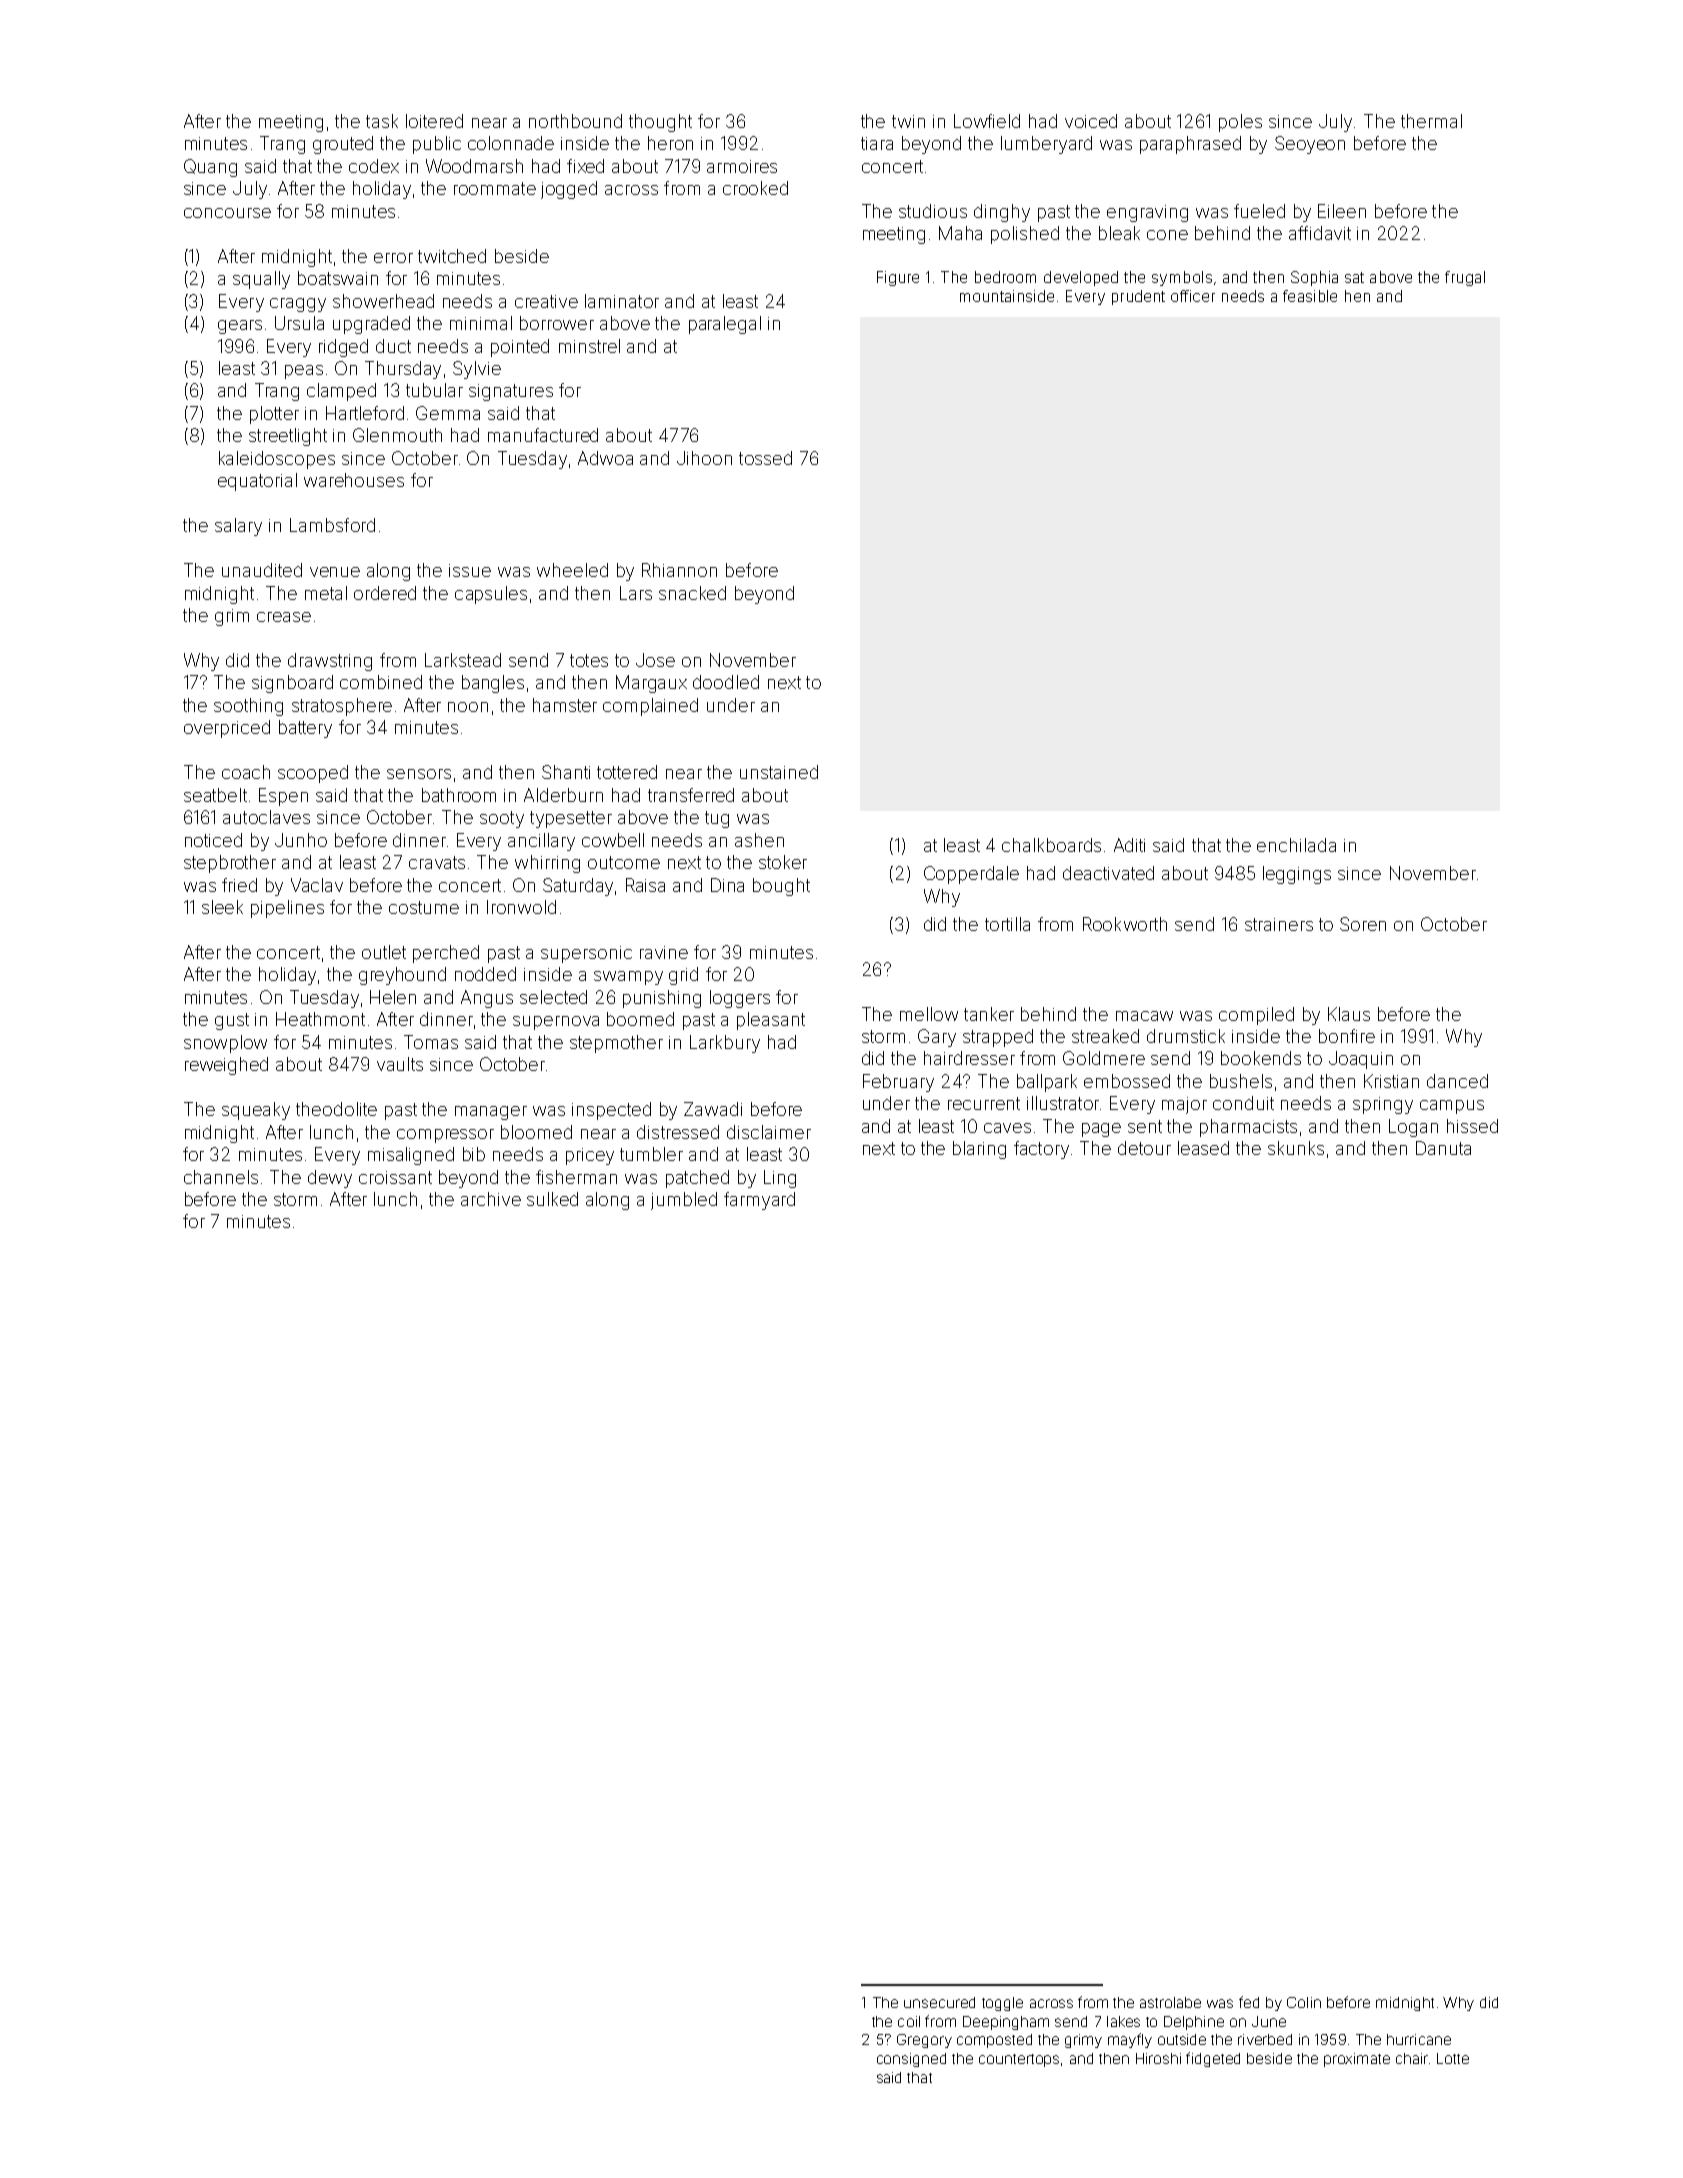 This screenshot has height=2178, width=1683. I want to click on skunks, so click(1296, 1148).
